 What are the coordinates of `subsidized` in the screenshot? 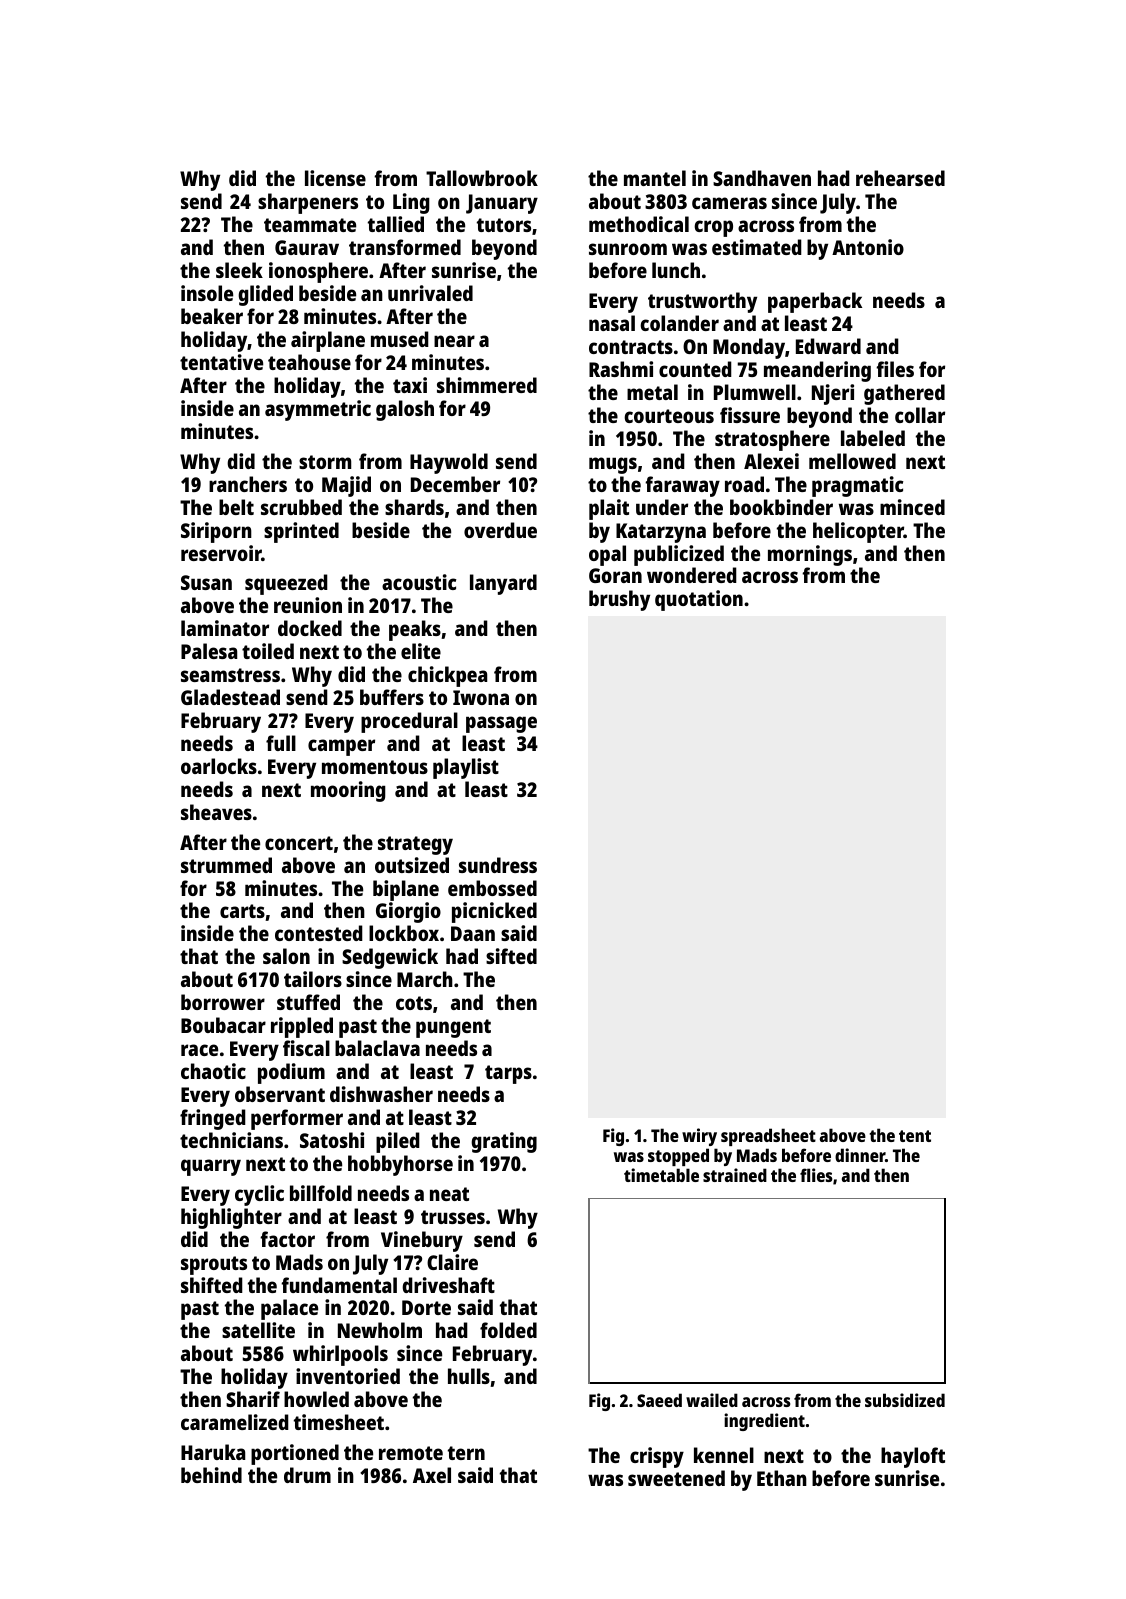 It's located at (905, 1400).
